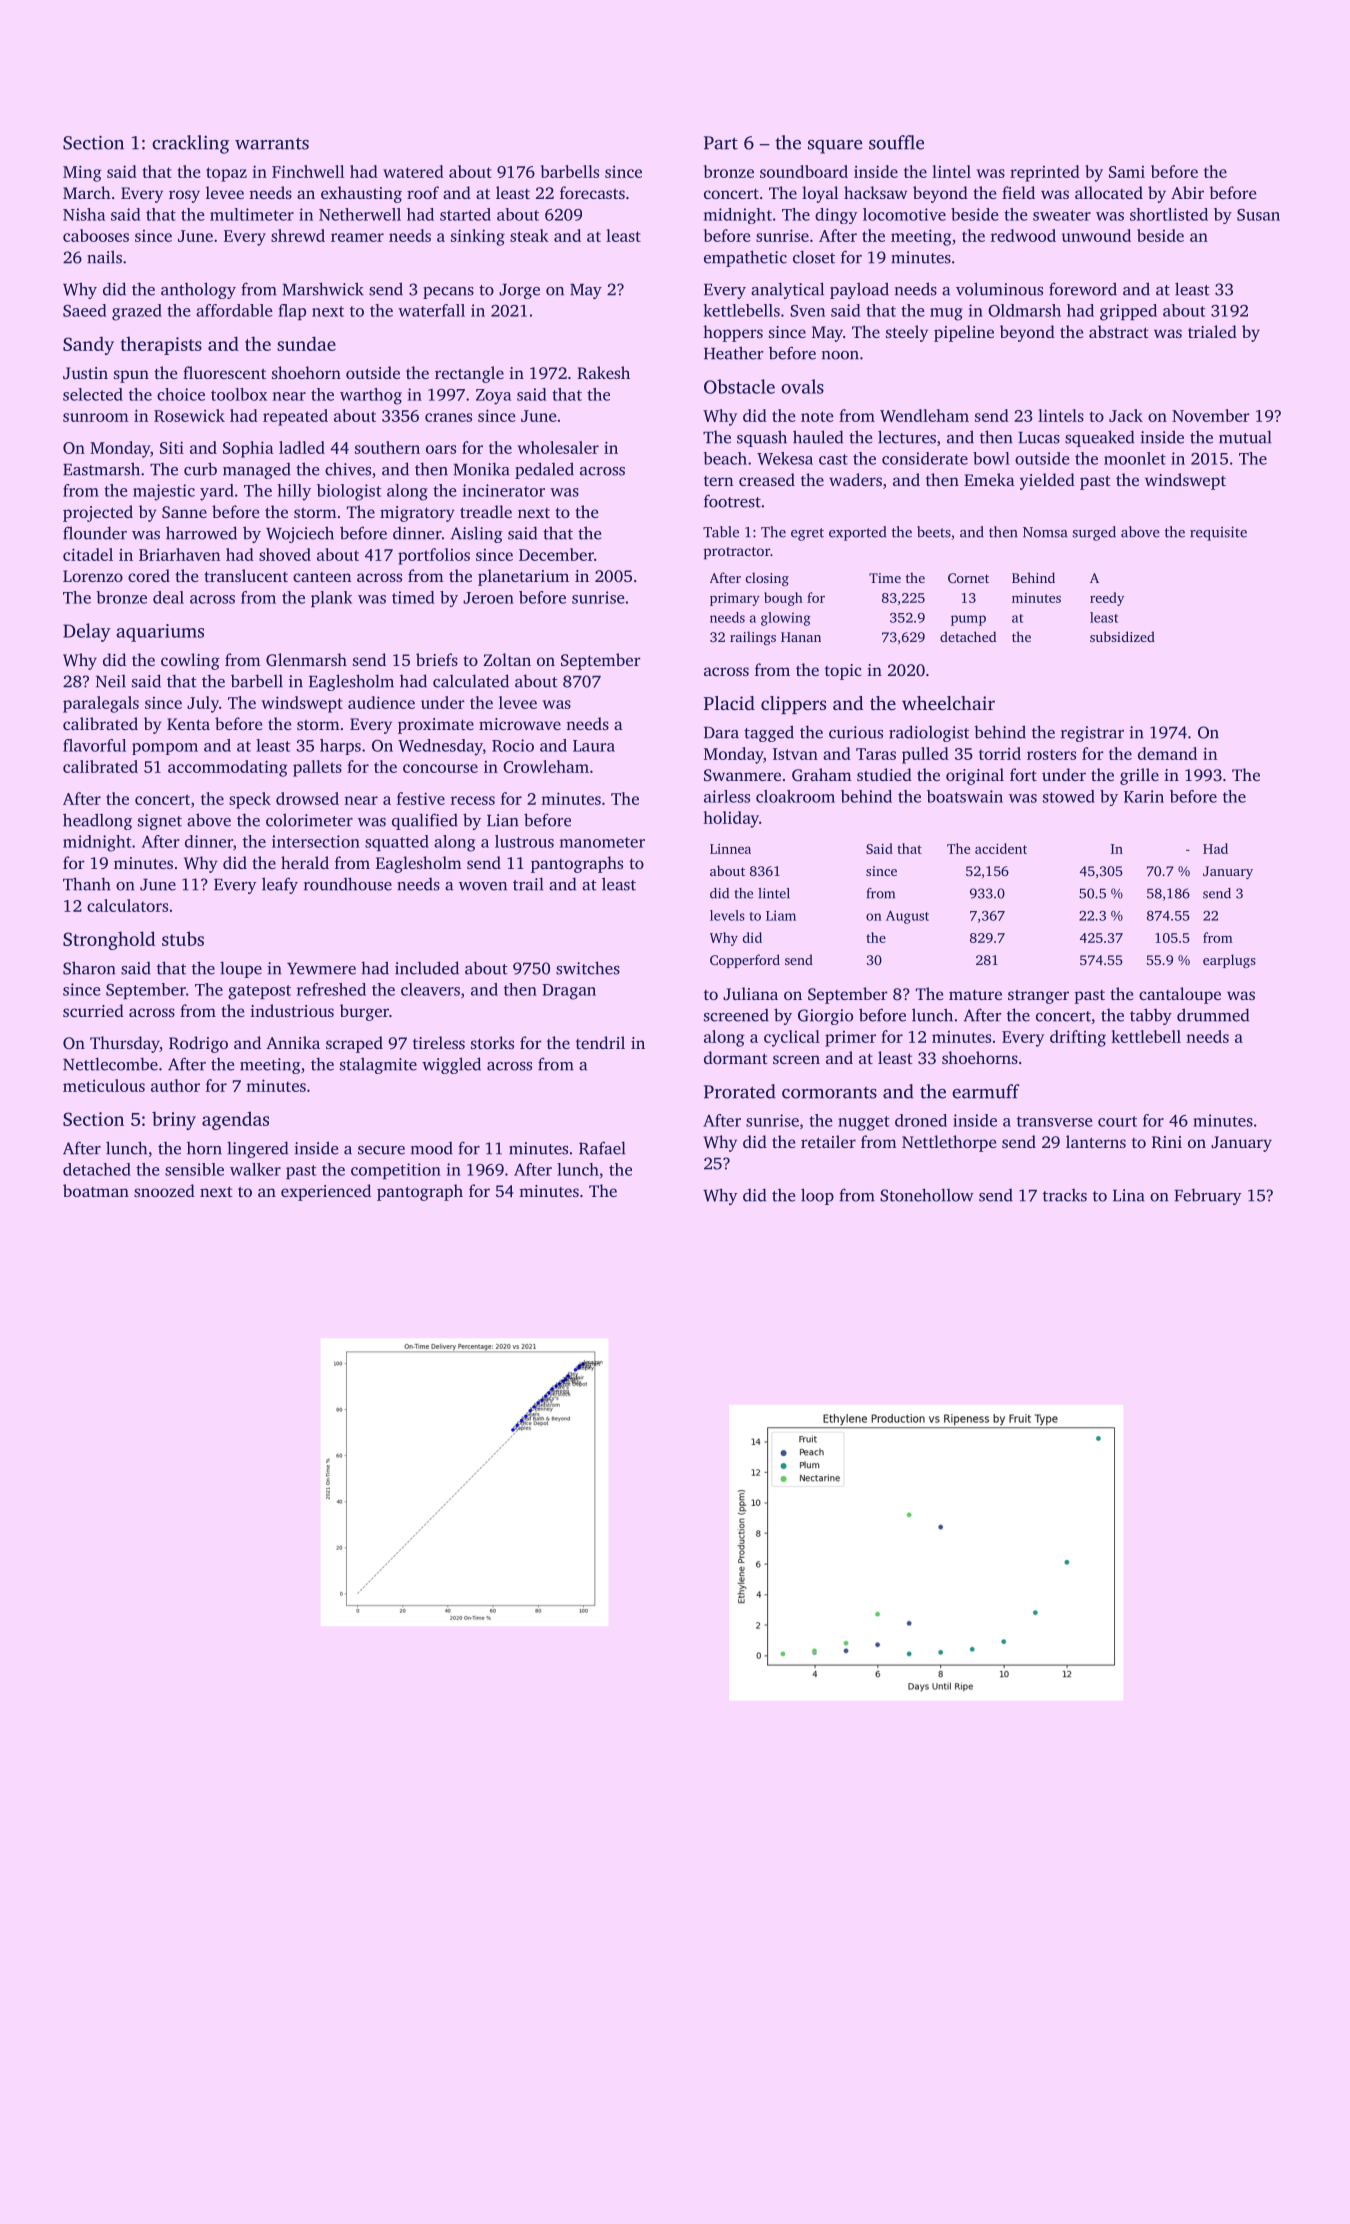  I want to click on headlong, so click(97, 821).
